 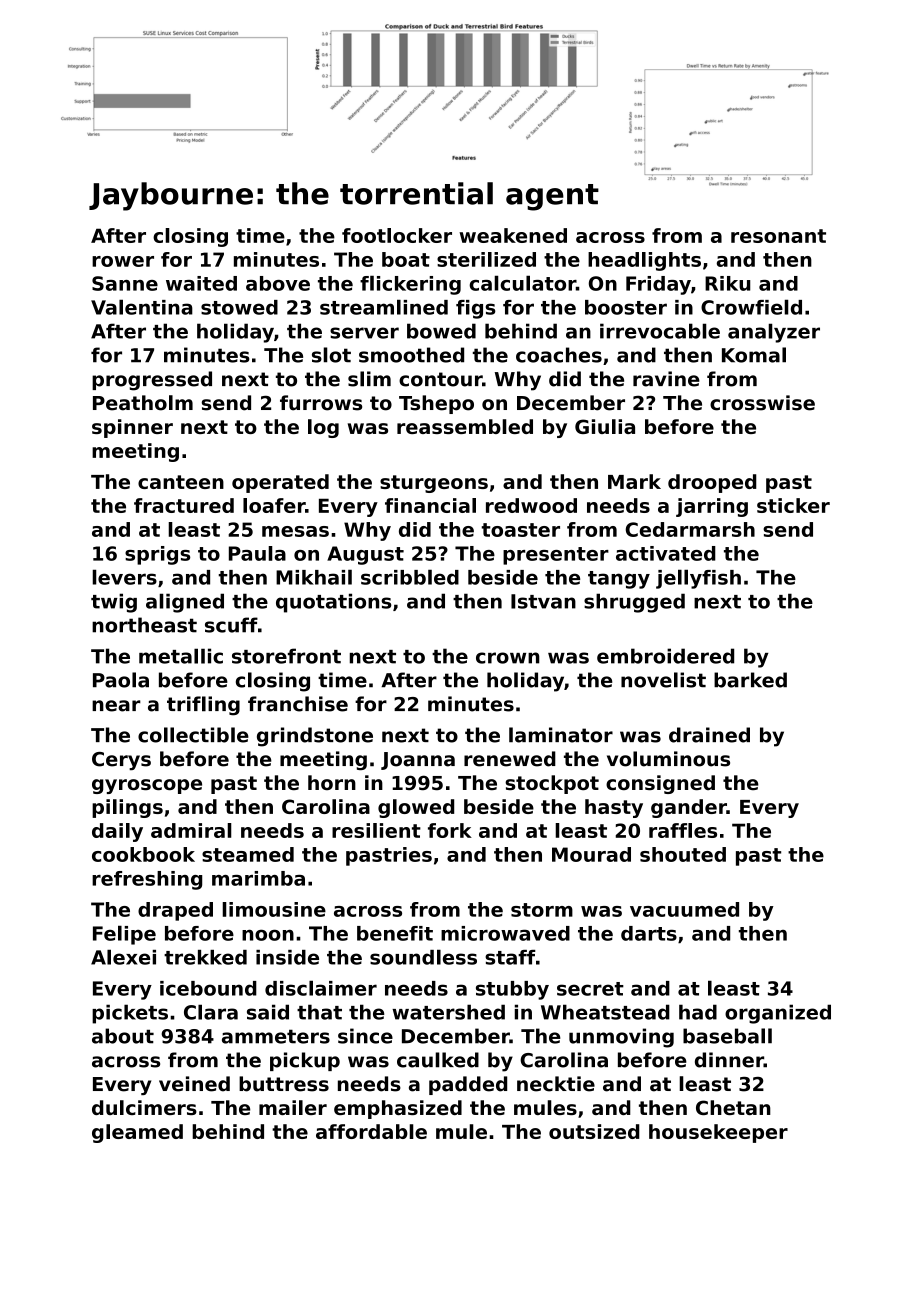 What do you see at coordinates (634, 603) in the screenshot?
I see `shrugged` at bounding box center [634, 603].
